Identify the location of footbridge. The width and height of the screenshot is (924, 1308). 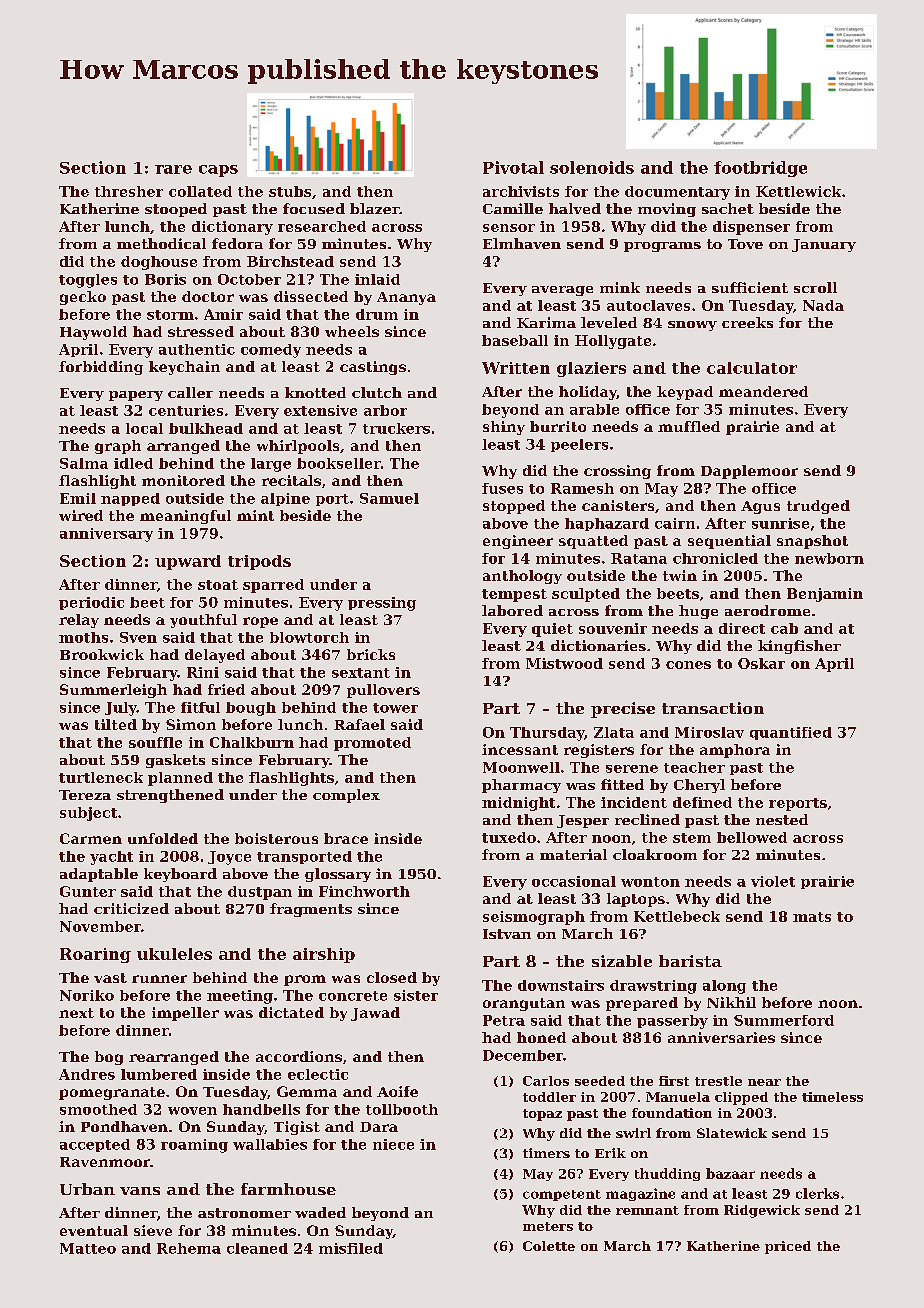
(760, 169).
